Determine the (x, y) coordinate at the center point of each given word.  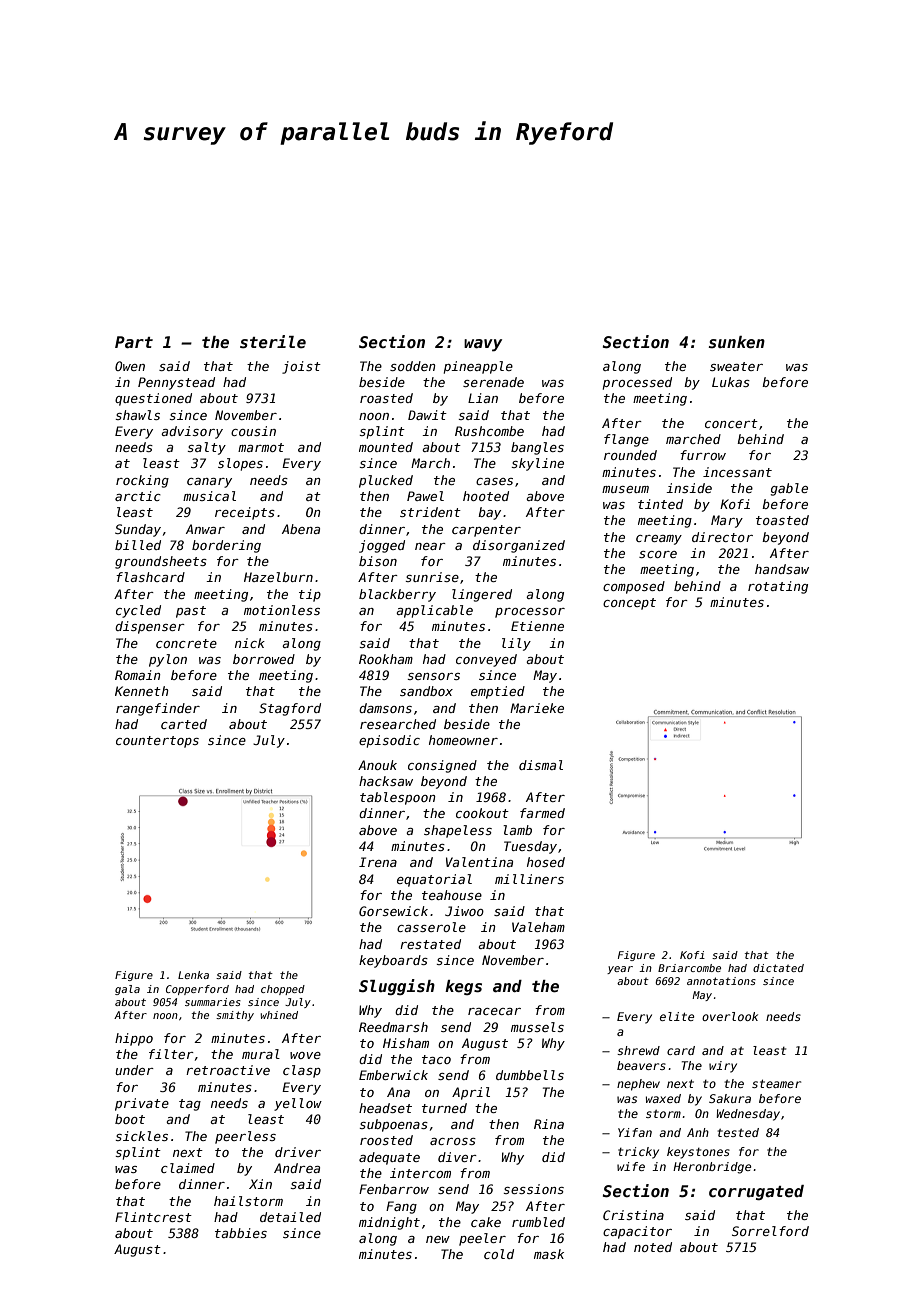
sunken (736, 342)
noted (653, 1247)
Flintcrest (153, 1217)
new (438, 1239)
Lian (483, 398)
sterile (273, 342)
